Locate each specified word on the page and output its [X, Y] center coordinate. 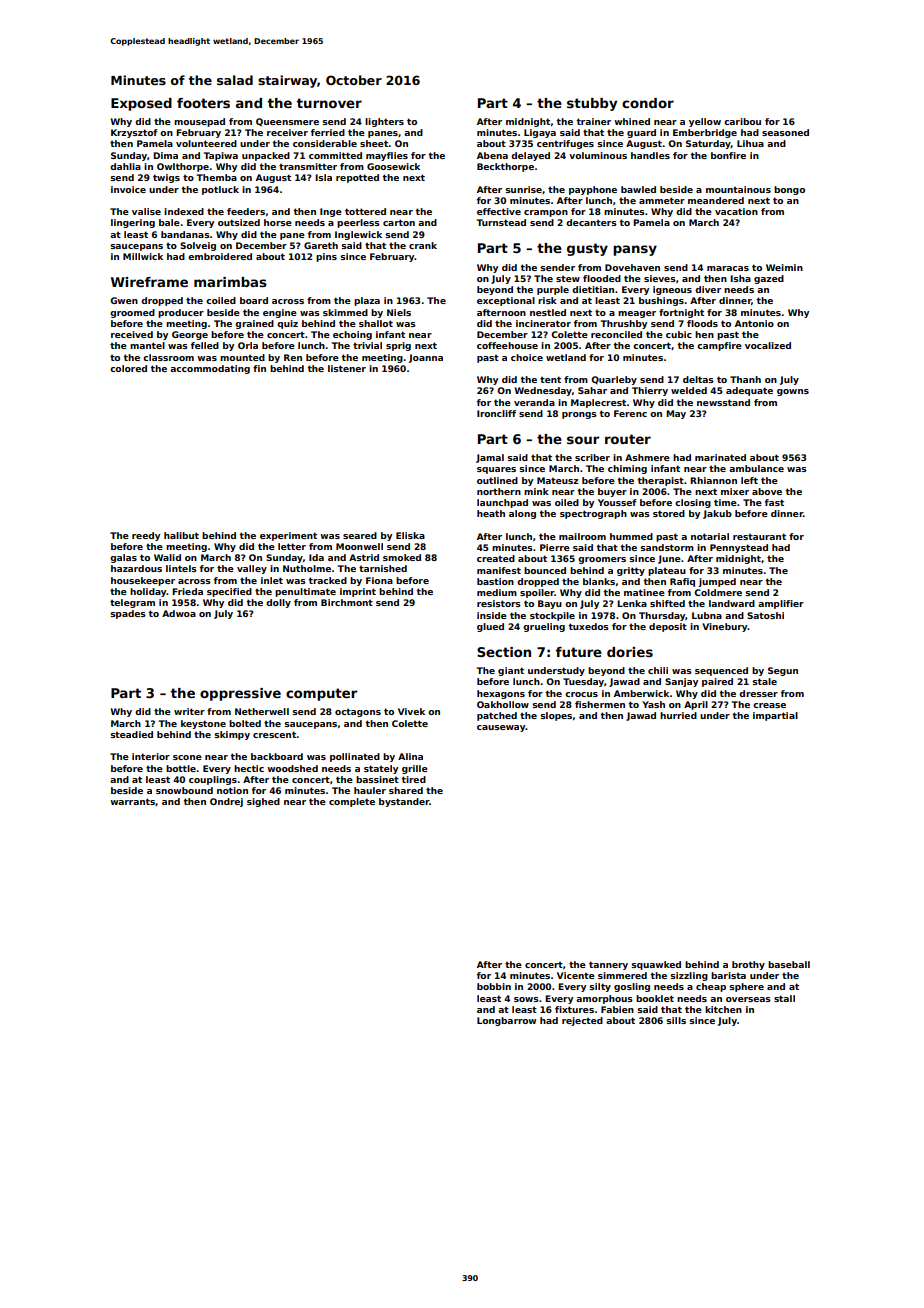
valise [146, 211]
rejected [582, 1021]
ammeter [662, 200]
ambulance [756, 468]
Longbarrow [506, 1021]
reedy [146, 536]
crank [423, 245]
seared [360, 535]
